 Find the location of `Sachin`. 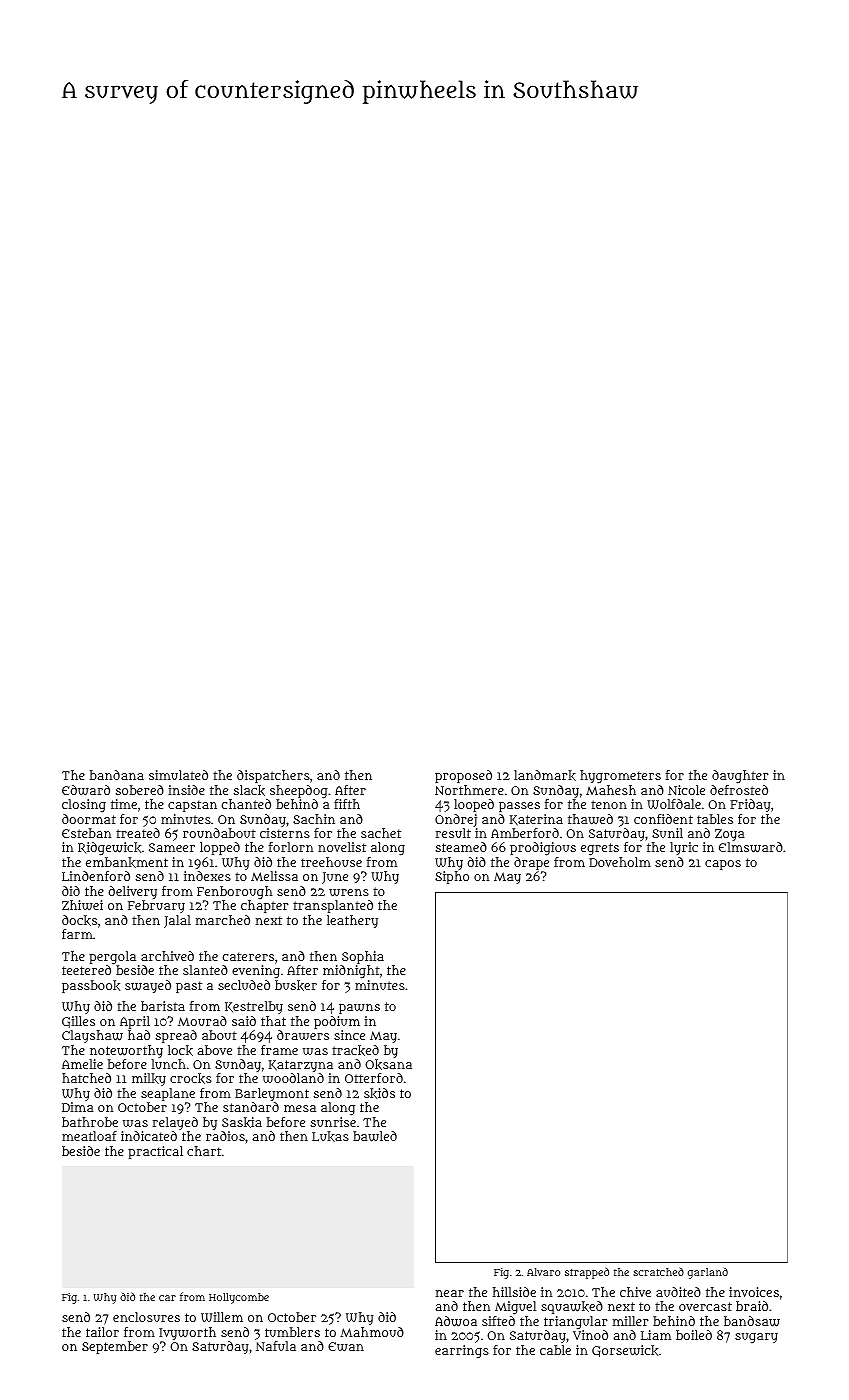

Sachin is located at coordinates (314, 819).
